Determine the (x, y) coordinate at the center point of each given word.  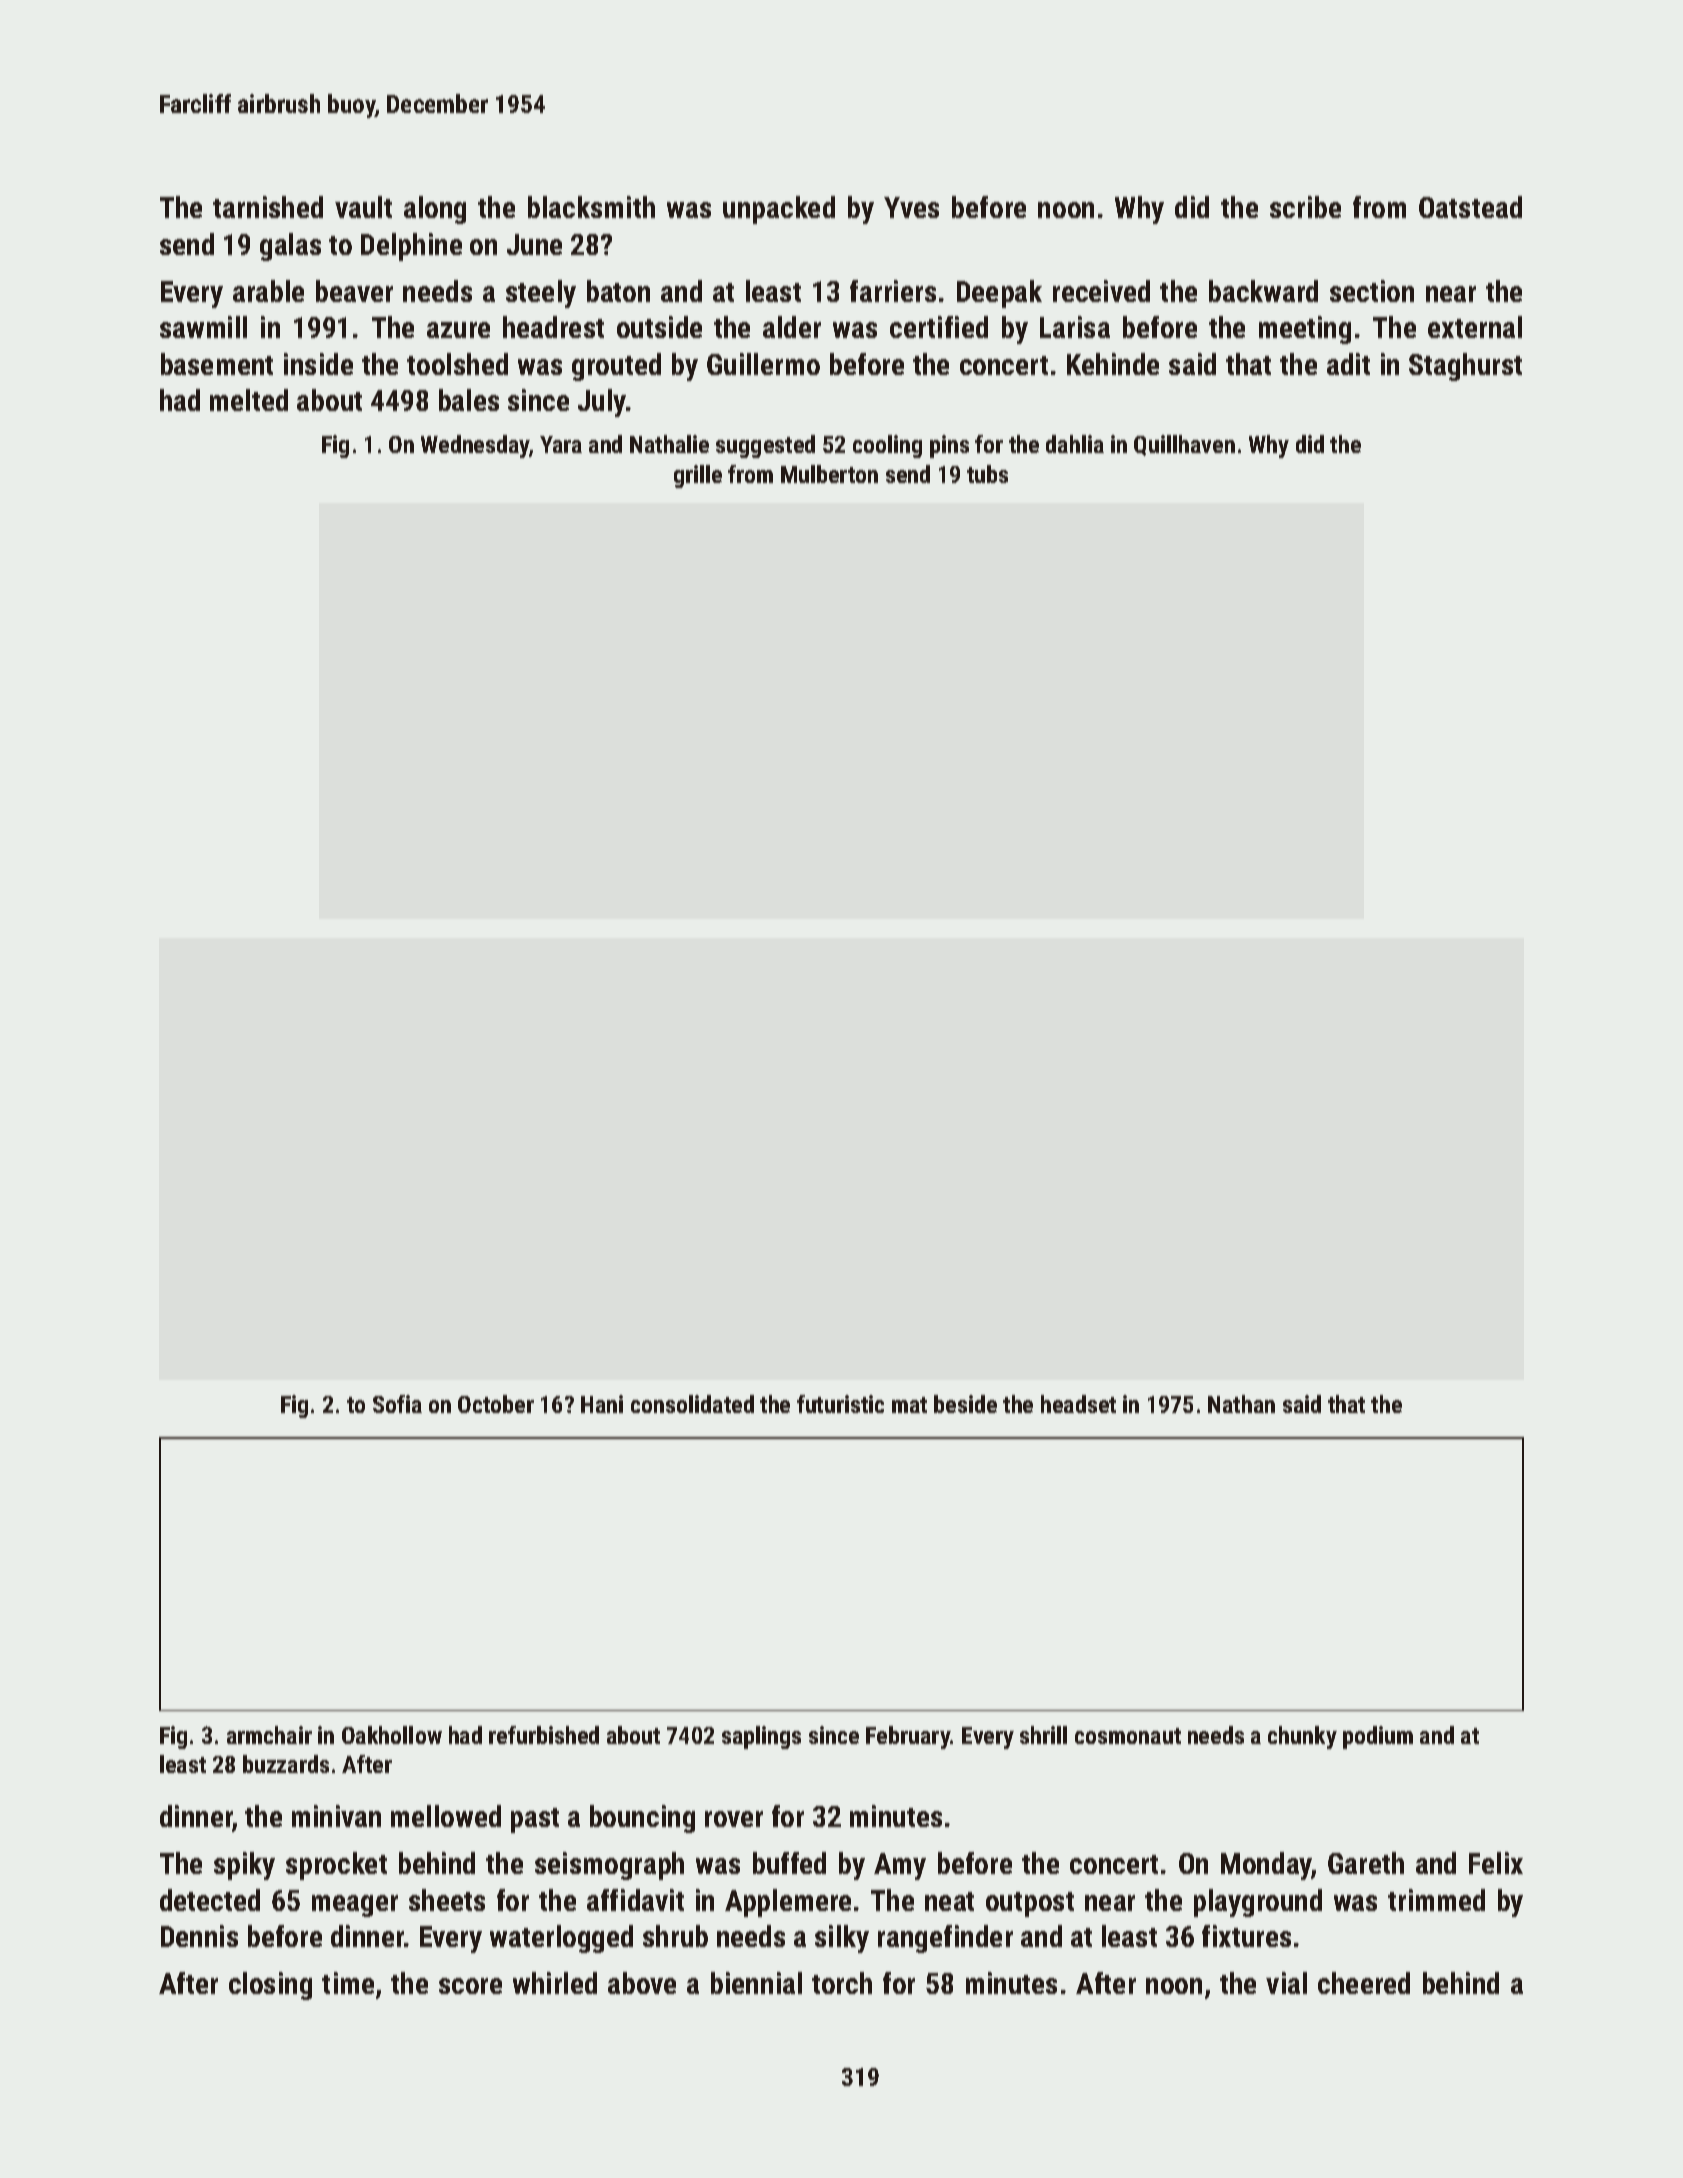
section (1372, 291)
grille (698, 476)
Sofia (397, 1404)
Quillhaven (1184, 445)
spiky (244, 1866)
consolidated (692, 1404)
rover (734, 1819)
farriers (893, 291)
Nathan (1241, 1404)
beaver (354, 291)
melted (249, 400)
